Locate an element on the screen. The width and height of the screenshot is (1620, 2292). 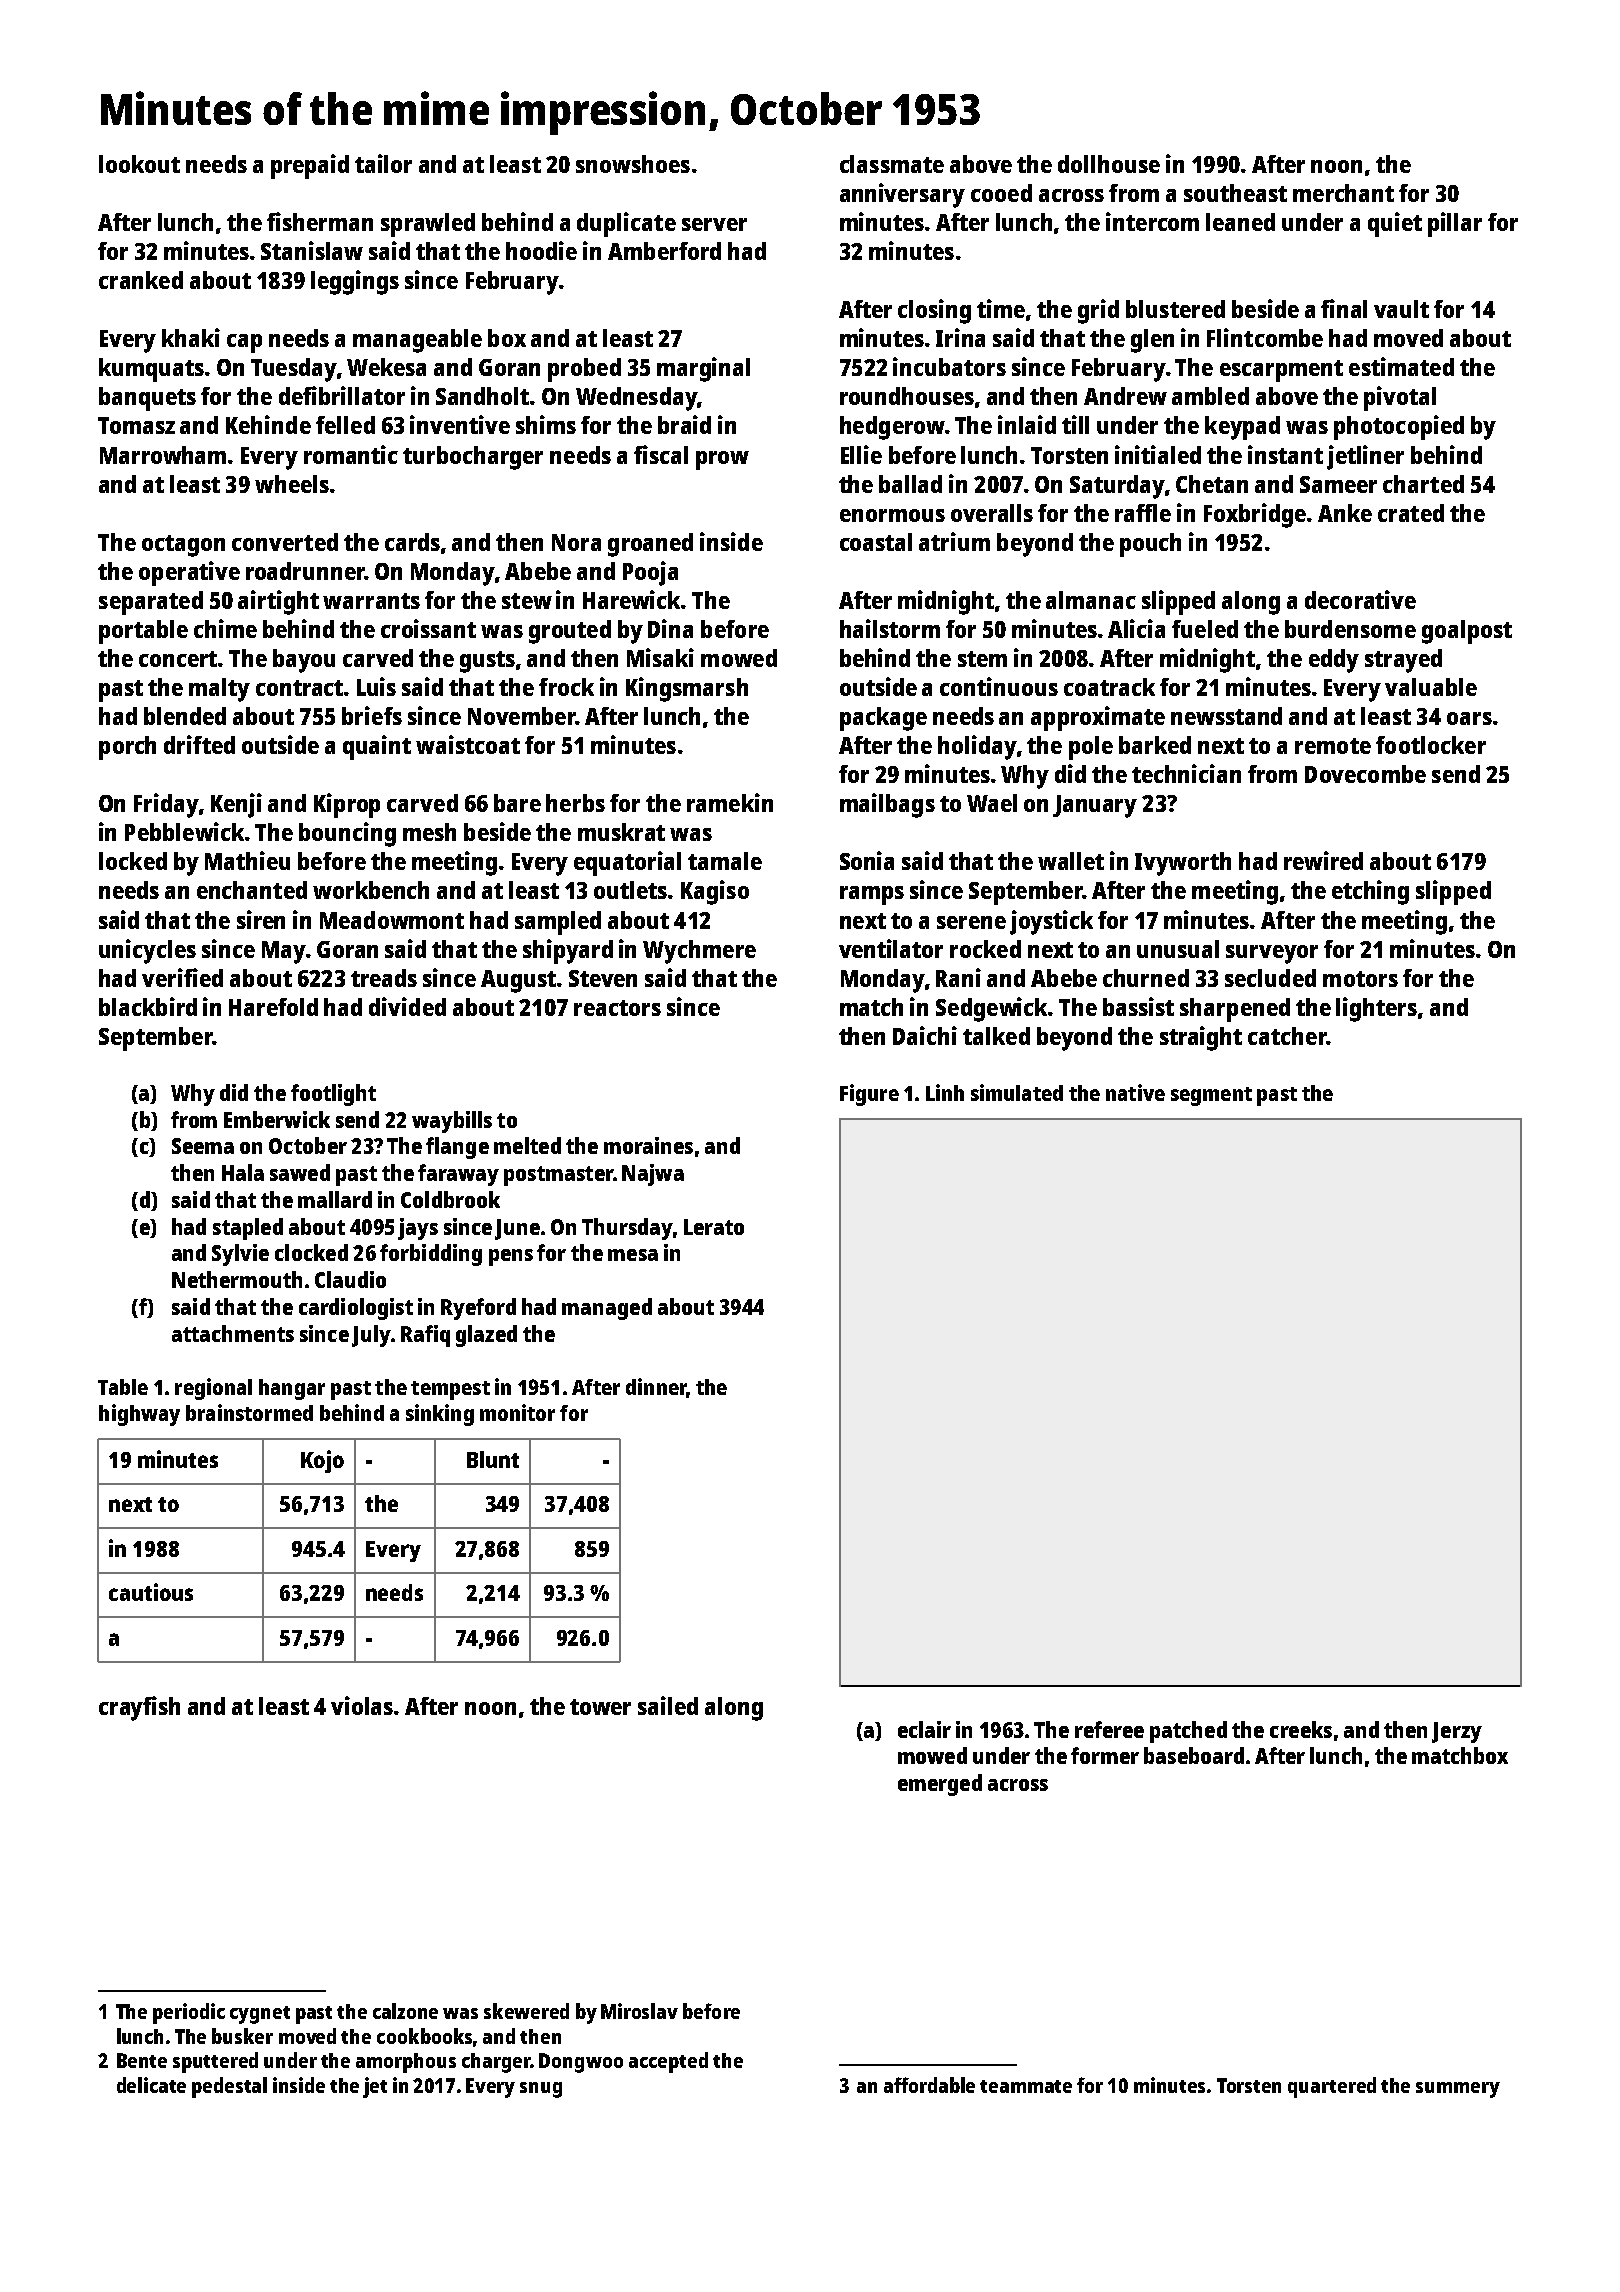
snowshoes is located at coordinates (633, 164).
